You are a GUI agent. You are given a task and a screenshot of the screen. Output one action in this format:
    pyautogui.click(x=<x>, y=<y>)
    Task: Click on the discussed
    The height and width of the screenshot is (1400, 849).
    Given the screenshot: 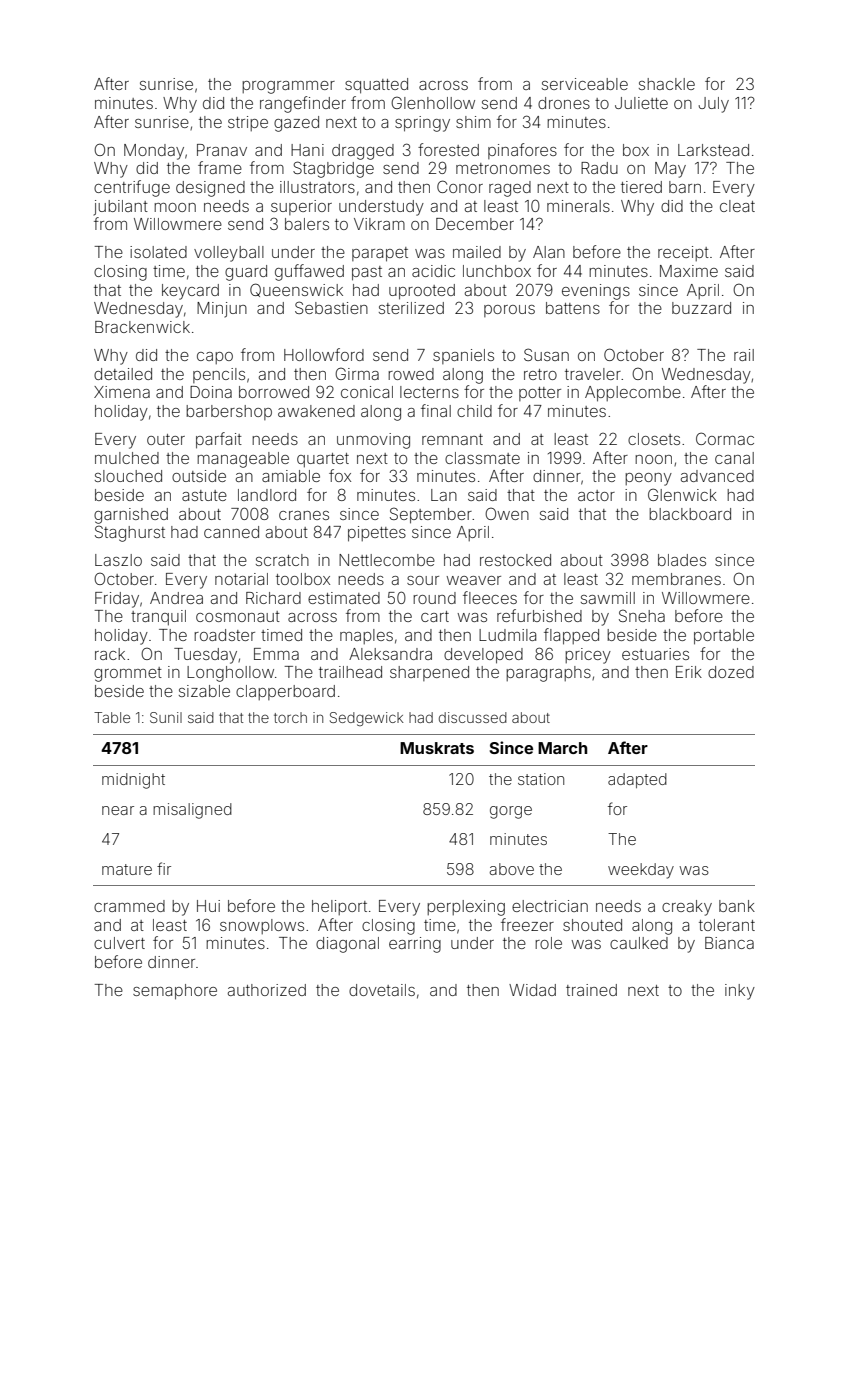 What is the action you would take?
    pyautogui.click(x=473, y=717)
